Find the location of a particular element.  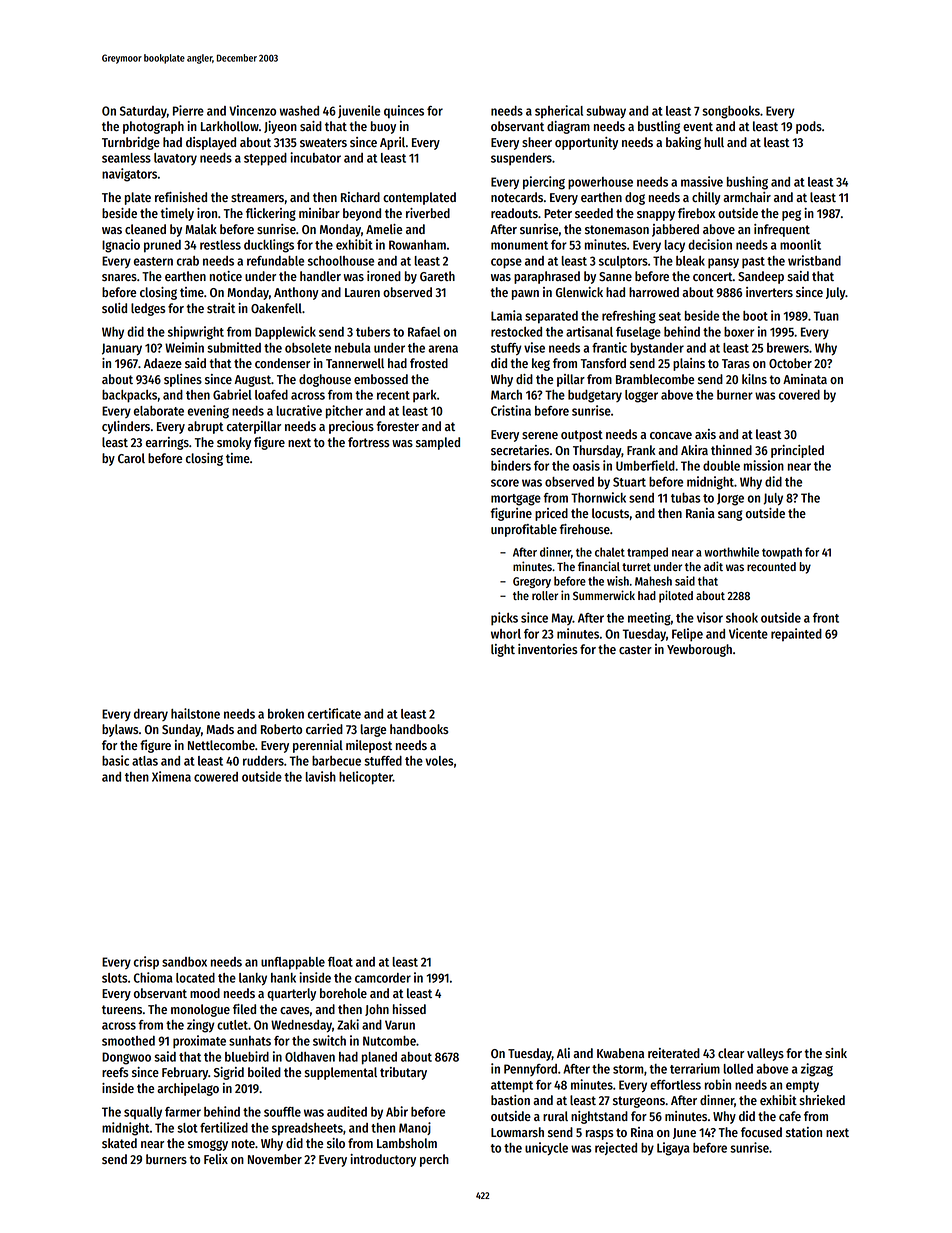

quinces is located at coordinates (404, 111).
